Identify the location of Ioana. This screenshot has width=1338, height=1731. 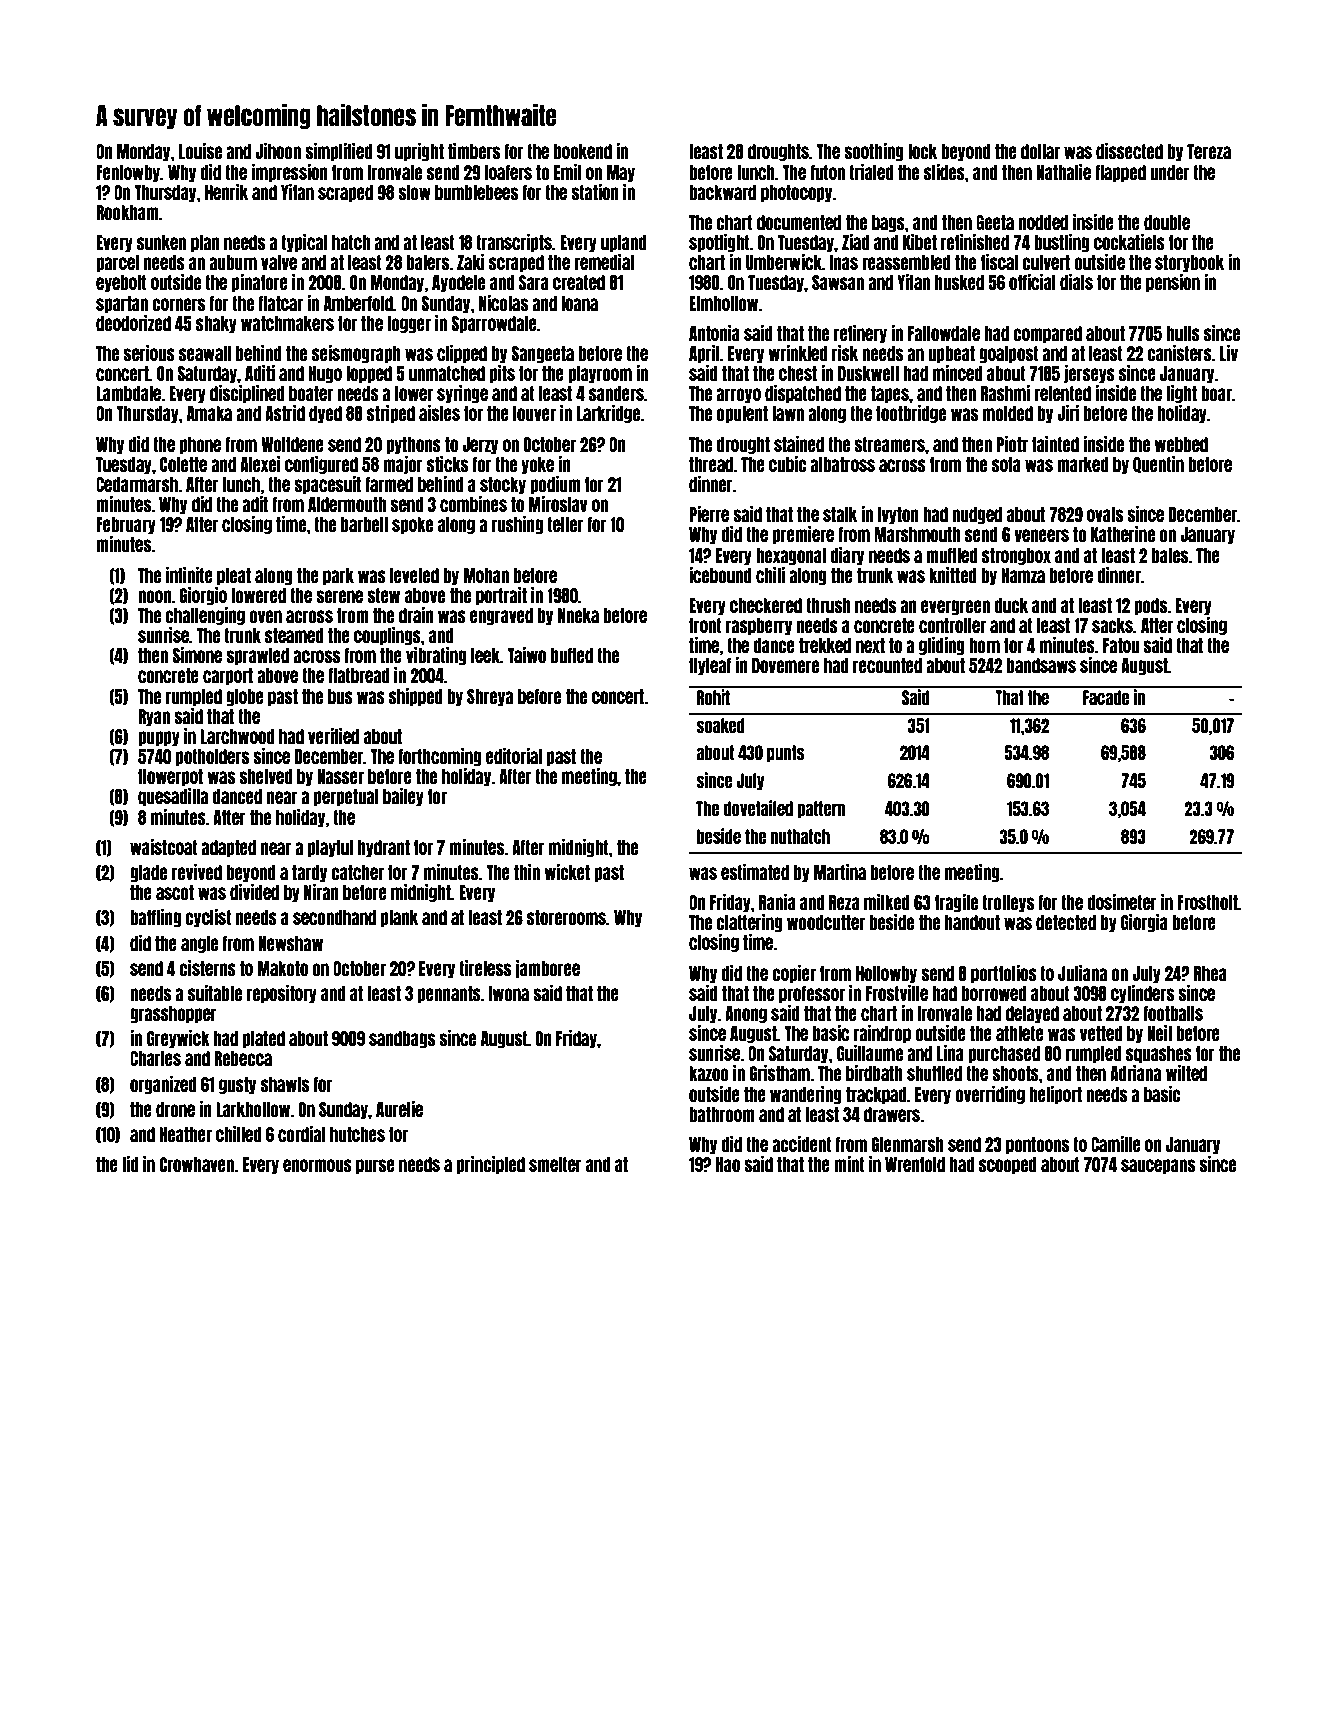
(580, 303).
